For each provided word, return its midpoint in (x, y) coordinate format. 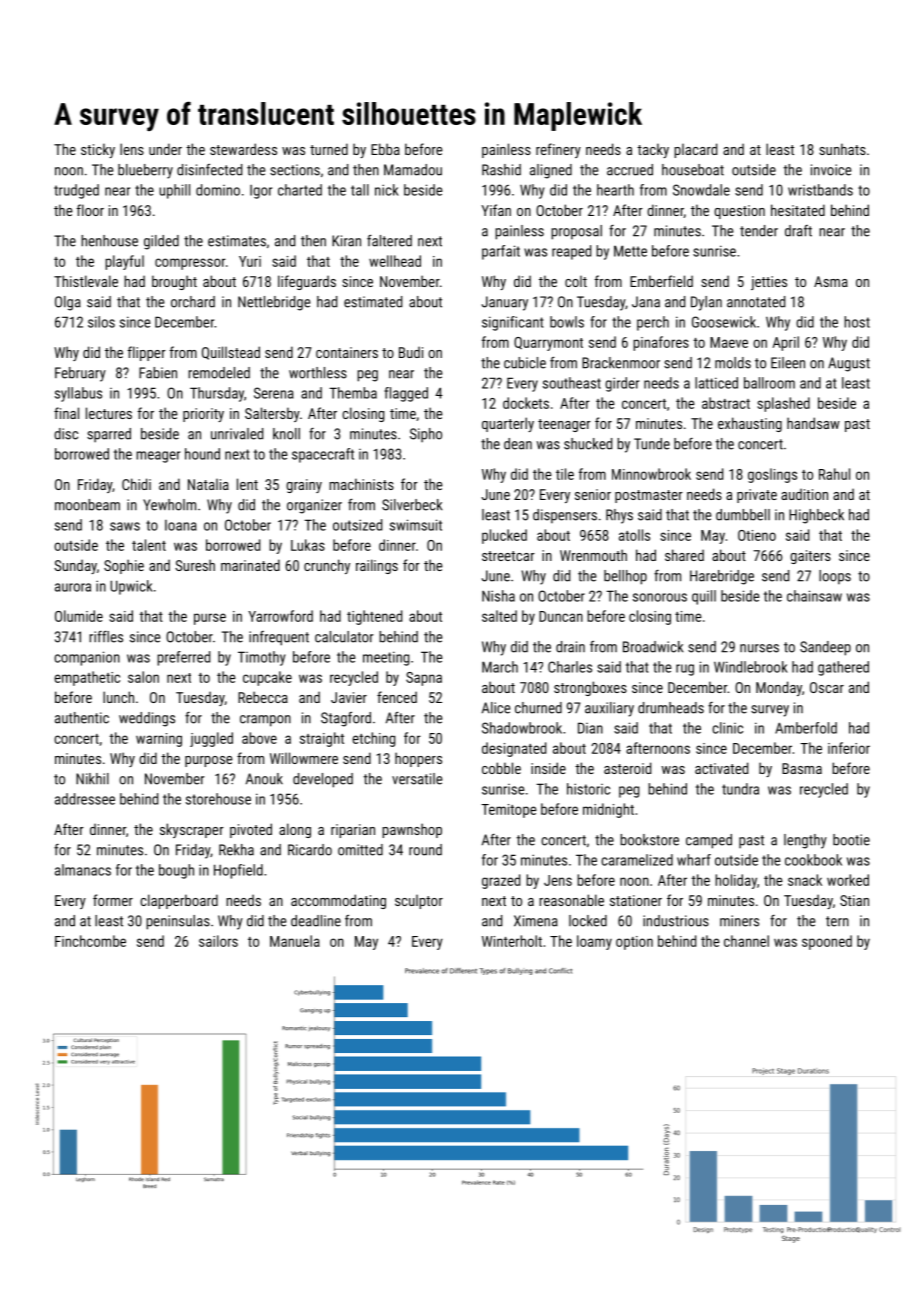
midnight (608, 810)
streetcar (508, 556)
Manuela (295, 941)
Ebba (385, 149)
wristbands (820, 190)
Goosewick (724, 322)
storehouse (218, 799)
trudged (76, 191)
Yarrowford (280, 616)
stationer (636, 900)
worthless (318, 373)
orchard (193, 302)
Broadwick (653, 647)
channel (746, 941)
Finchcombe (90, 941)
